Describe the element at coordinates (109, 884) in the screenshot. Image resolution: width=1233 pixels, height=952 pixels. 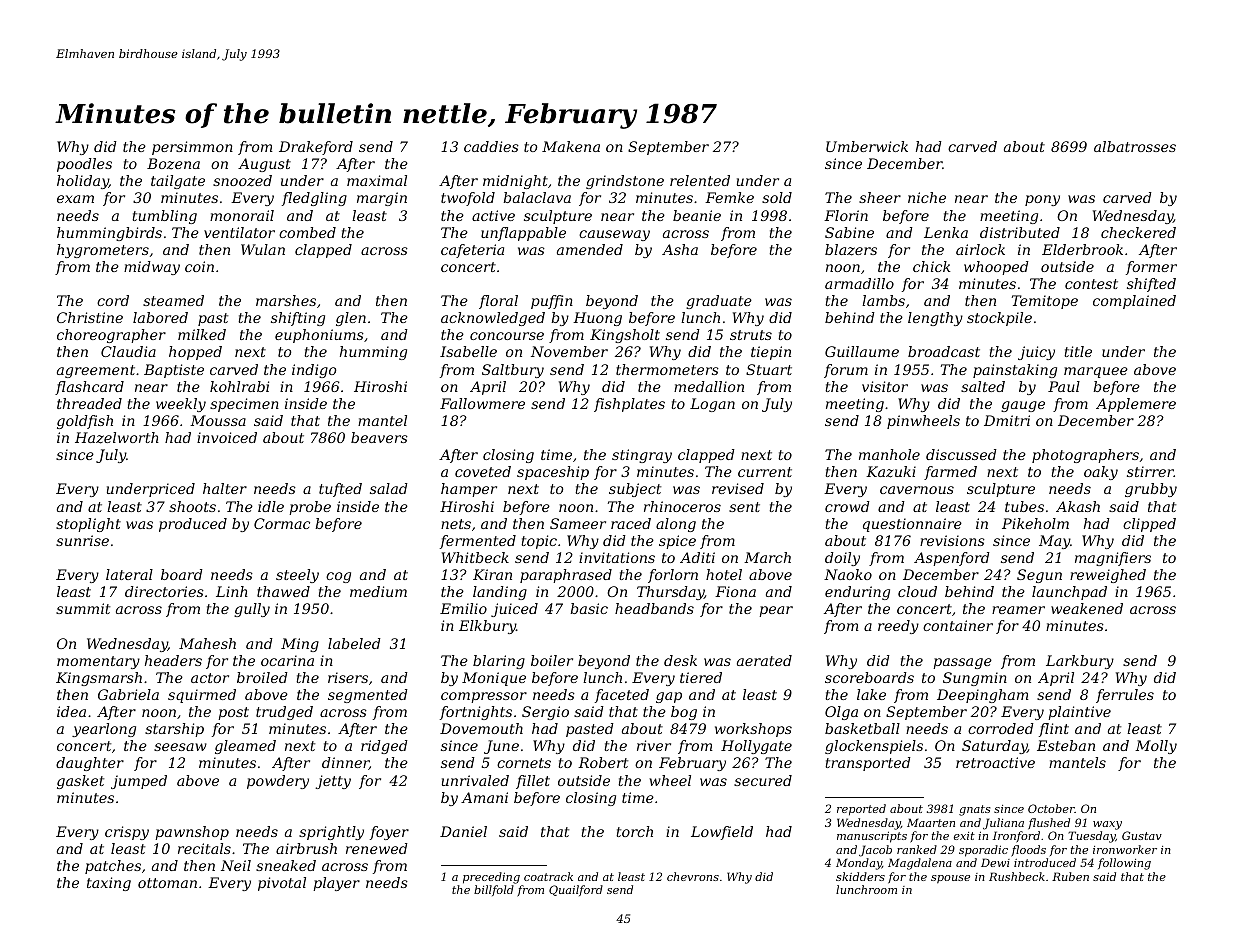
I see `taxing` at that location.
